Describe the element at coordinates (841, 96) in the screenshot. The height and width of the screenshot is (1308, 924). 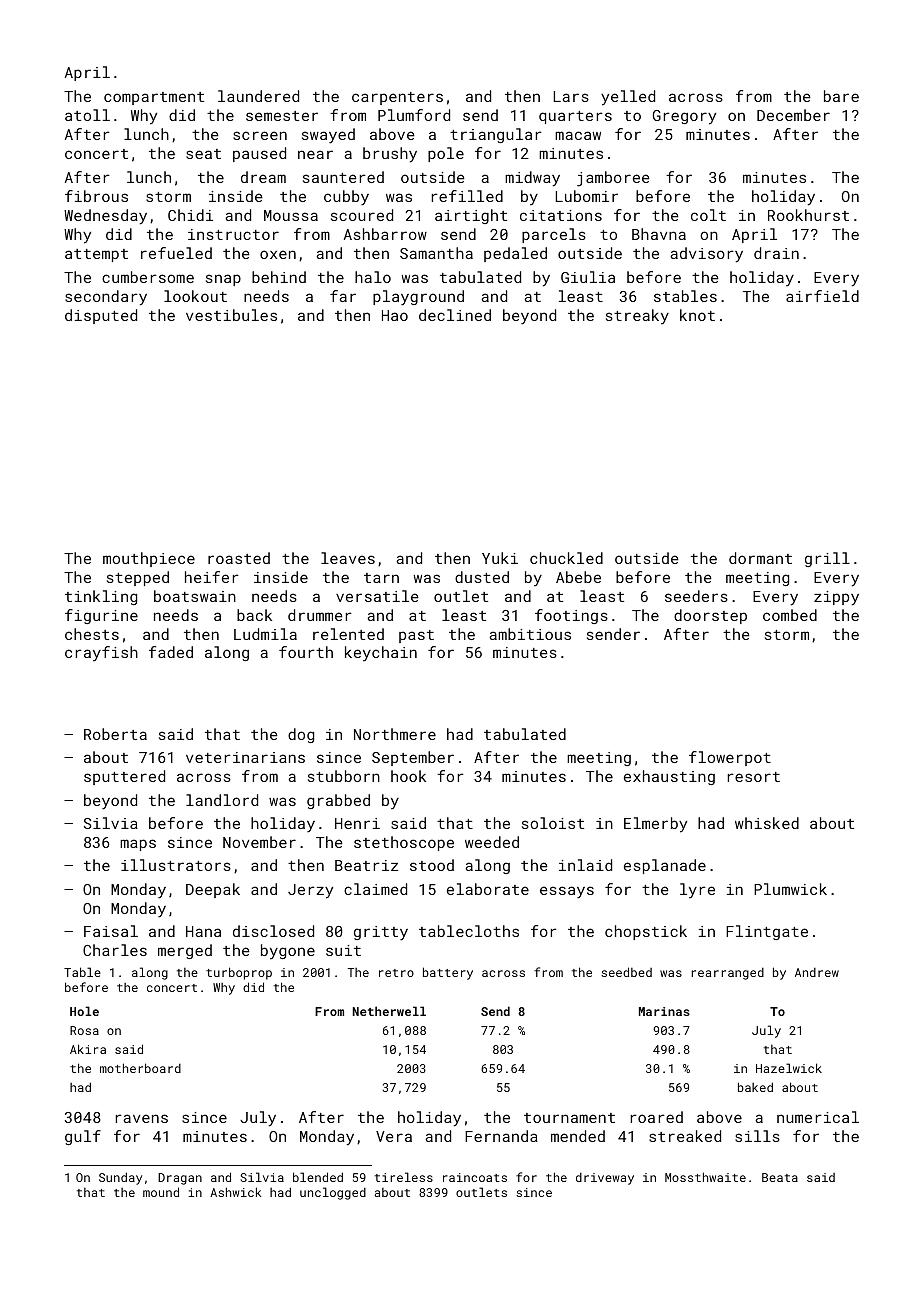
I see `bare` at that location.
